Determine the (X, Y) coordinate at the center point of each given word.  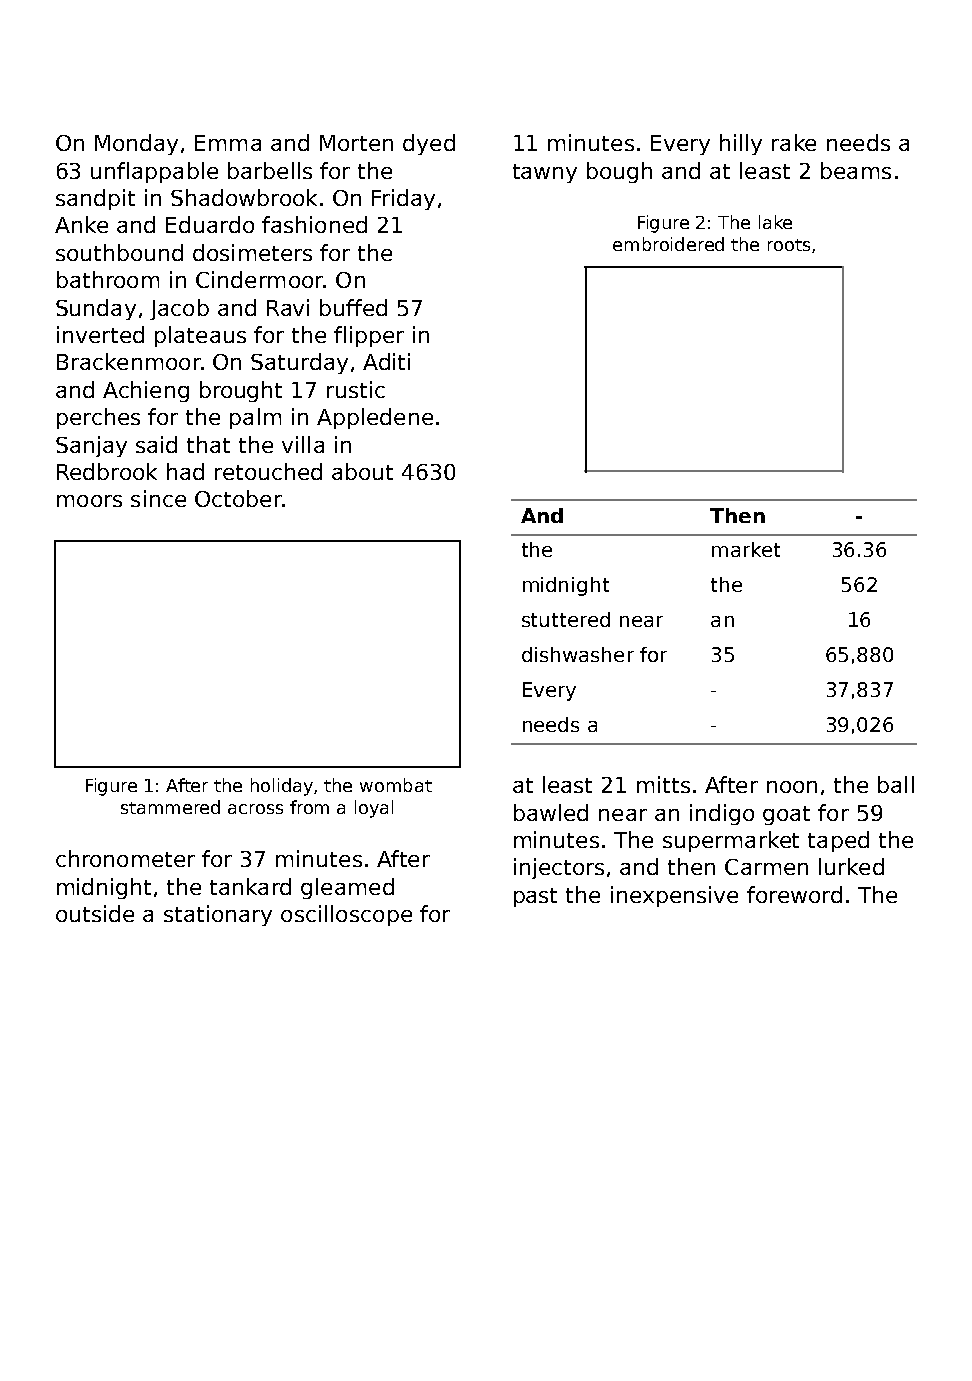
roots (789, 245)
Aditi (386, 361)
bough (619, 172)
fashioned (314, 224)
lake (775, 222)
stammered (170, 807)
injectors (559, 868)
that (208, 444)
